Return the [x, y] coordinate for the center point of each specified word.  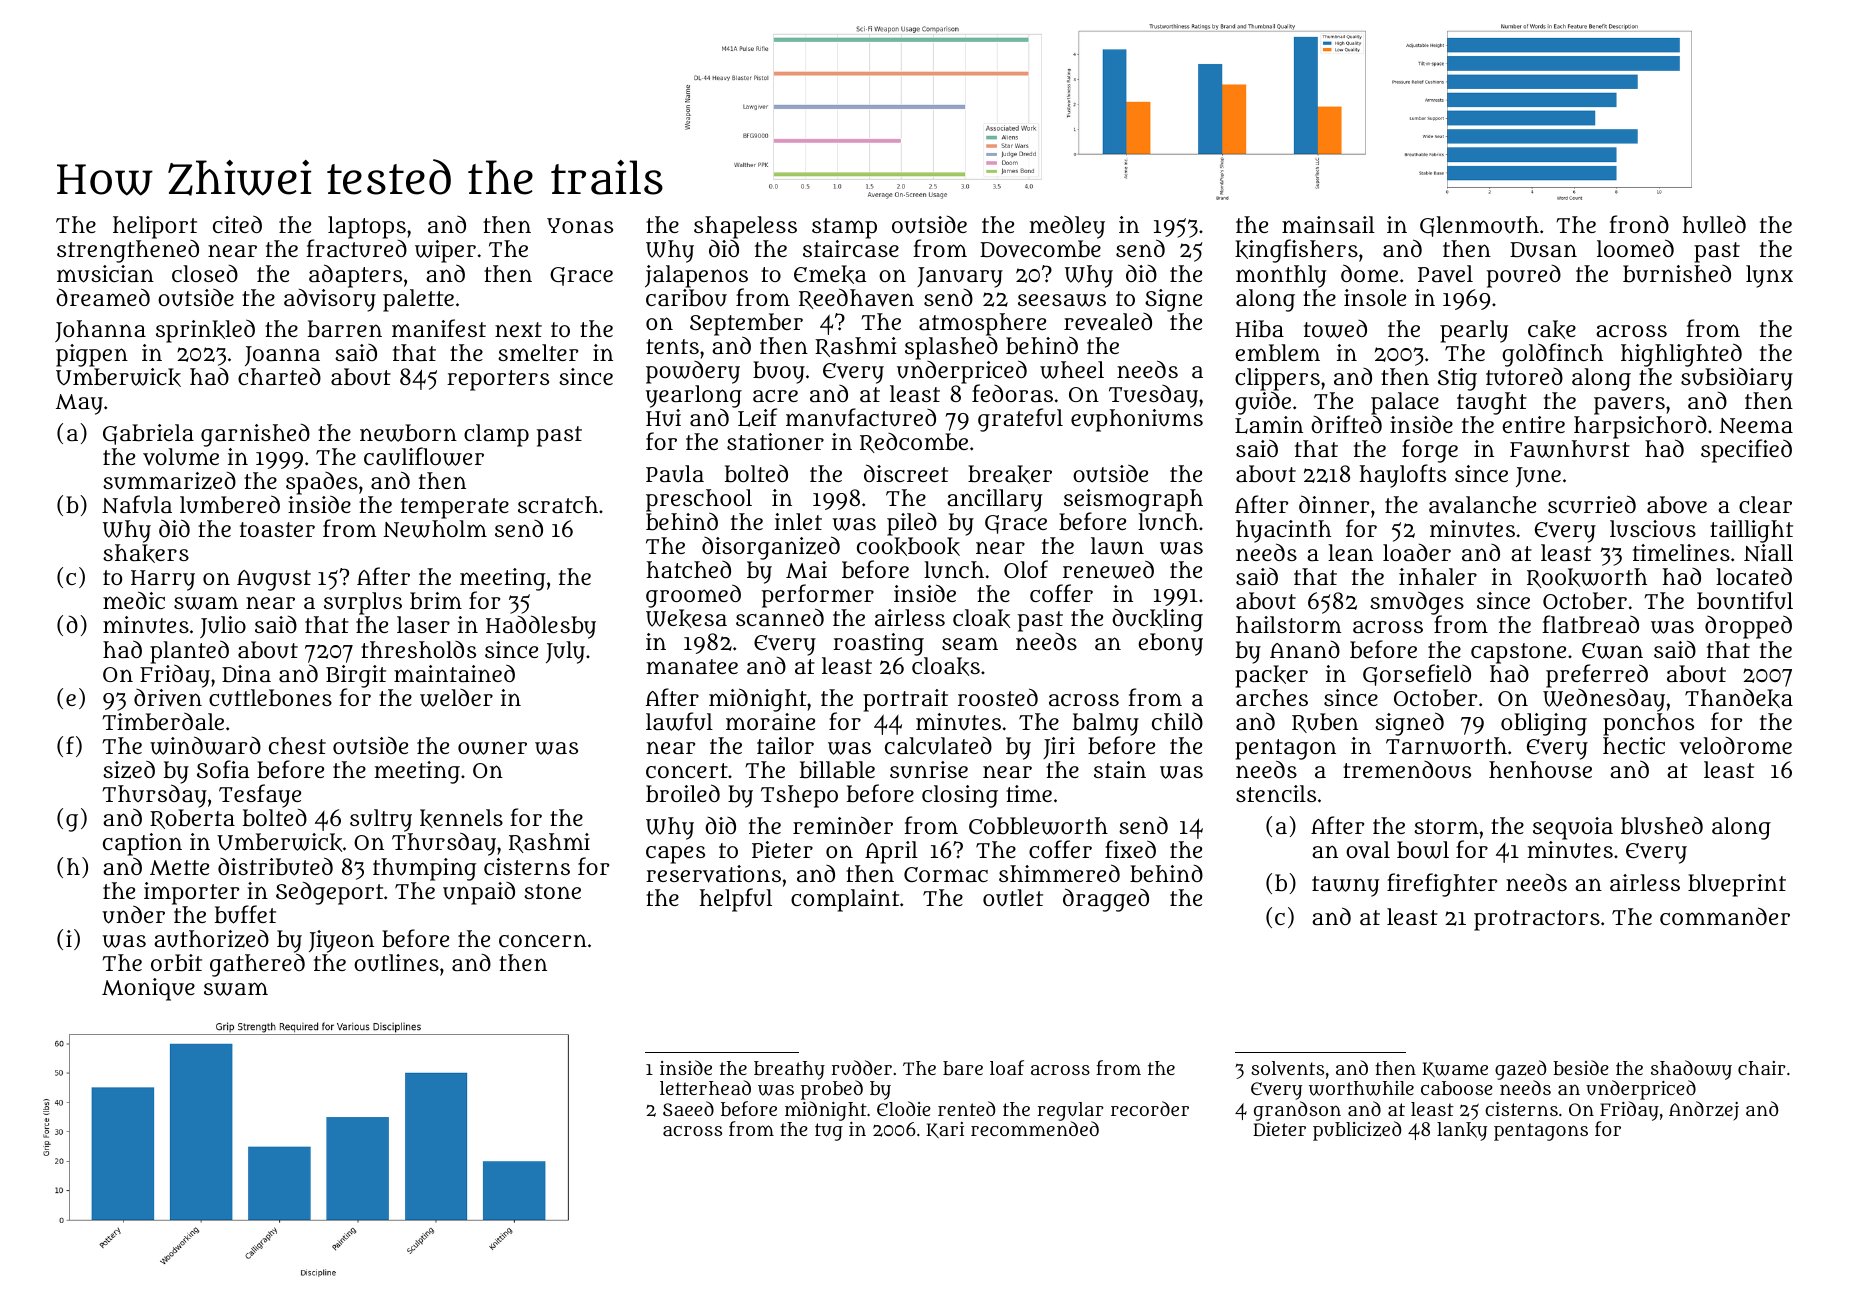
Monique [148, 989]
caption [142, 844]
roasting [878, 644]
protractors [1537, 920]
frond [1639, 224]
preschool [699, 500]
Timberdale [163, 721]
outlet [1013, 897]
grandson [1297, 1111]
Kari [945, 1130]
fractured [356, 249]
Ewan [1612, 651]
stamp [844, 228]
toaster [277, 529]
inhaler [1438, 576]
